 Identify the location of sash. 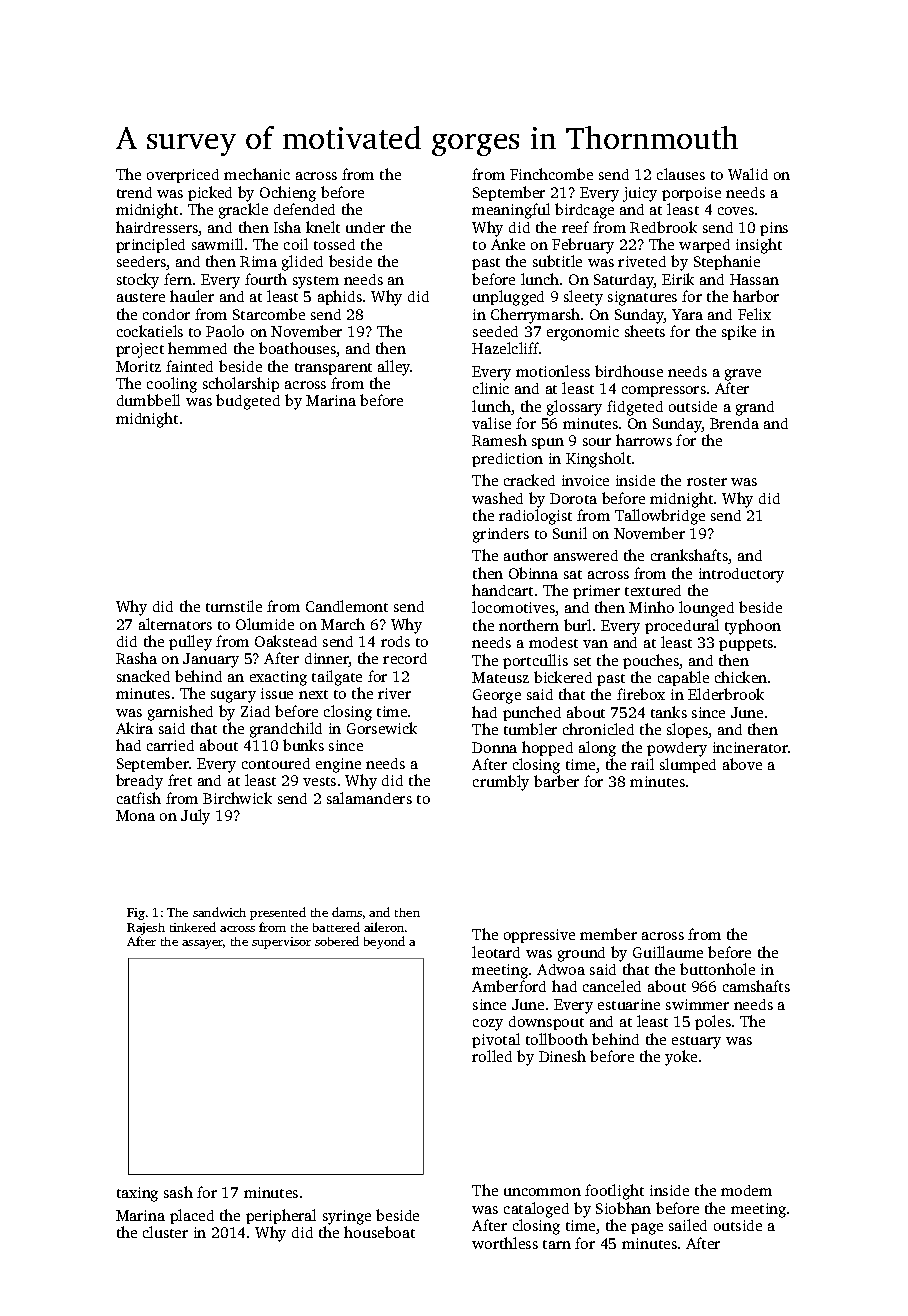
(178, 1192).
